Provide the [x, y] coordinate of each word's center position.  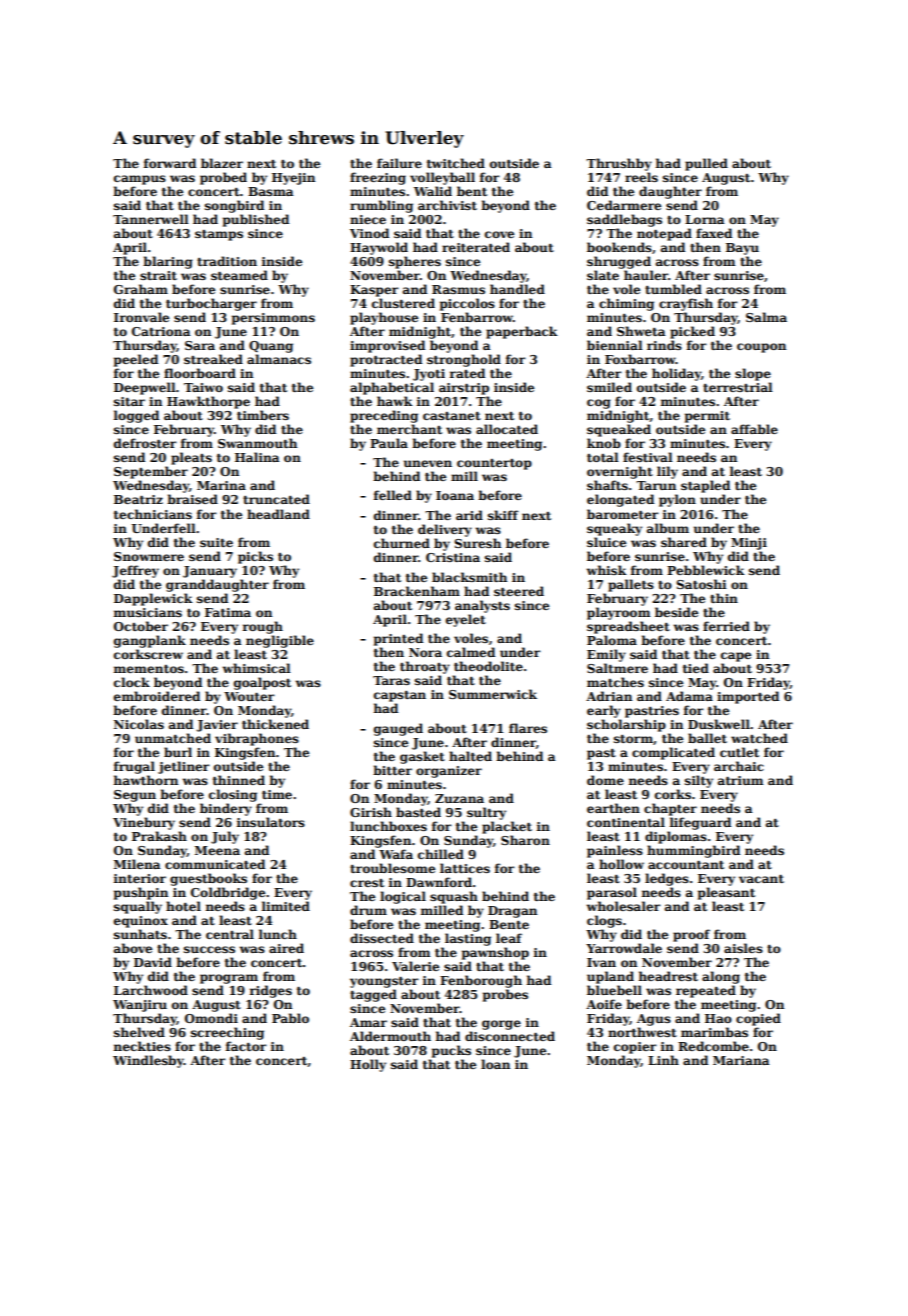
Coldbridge [228, 893]
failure [399, 163]
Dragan [512, 912]
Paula [389, 443]
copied [758, 1019]
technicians [153, 514]
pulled [706, 164]
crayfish [686, 304]
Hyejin [293, 179]
